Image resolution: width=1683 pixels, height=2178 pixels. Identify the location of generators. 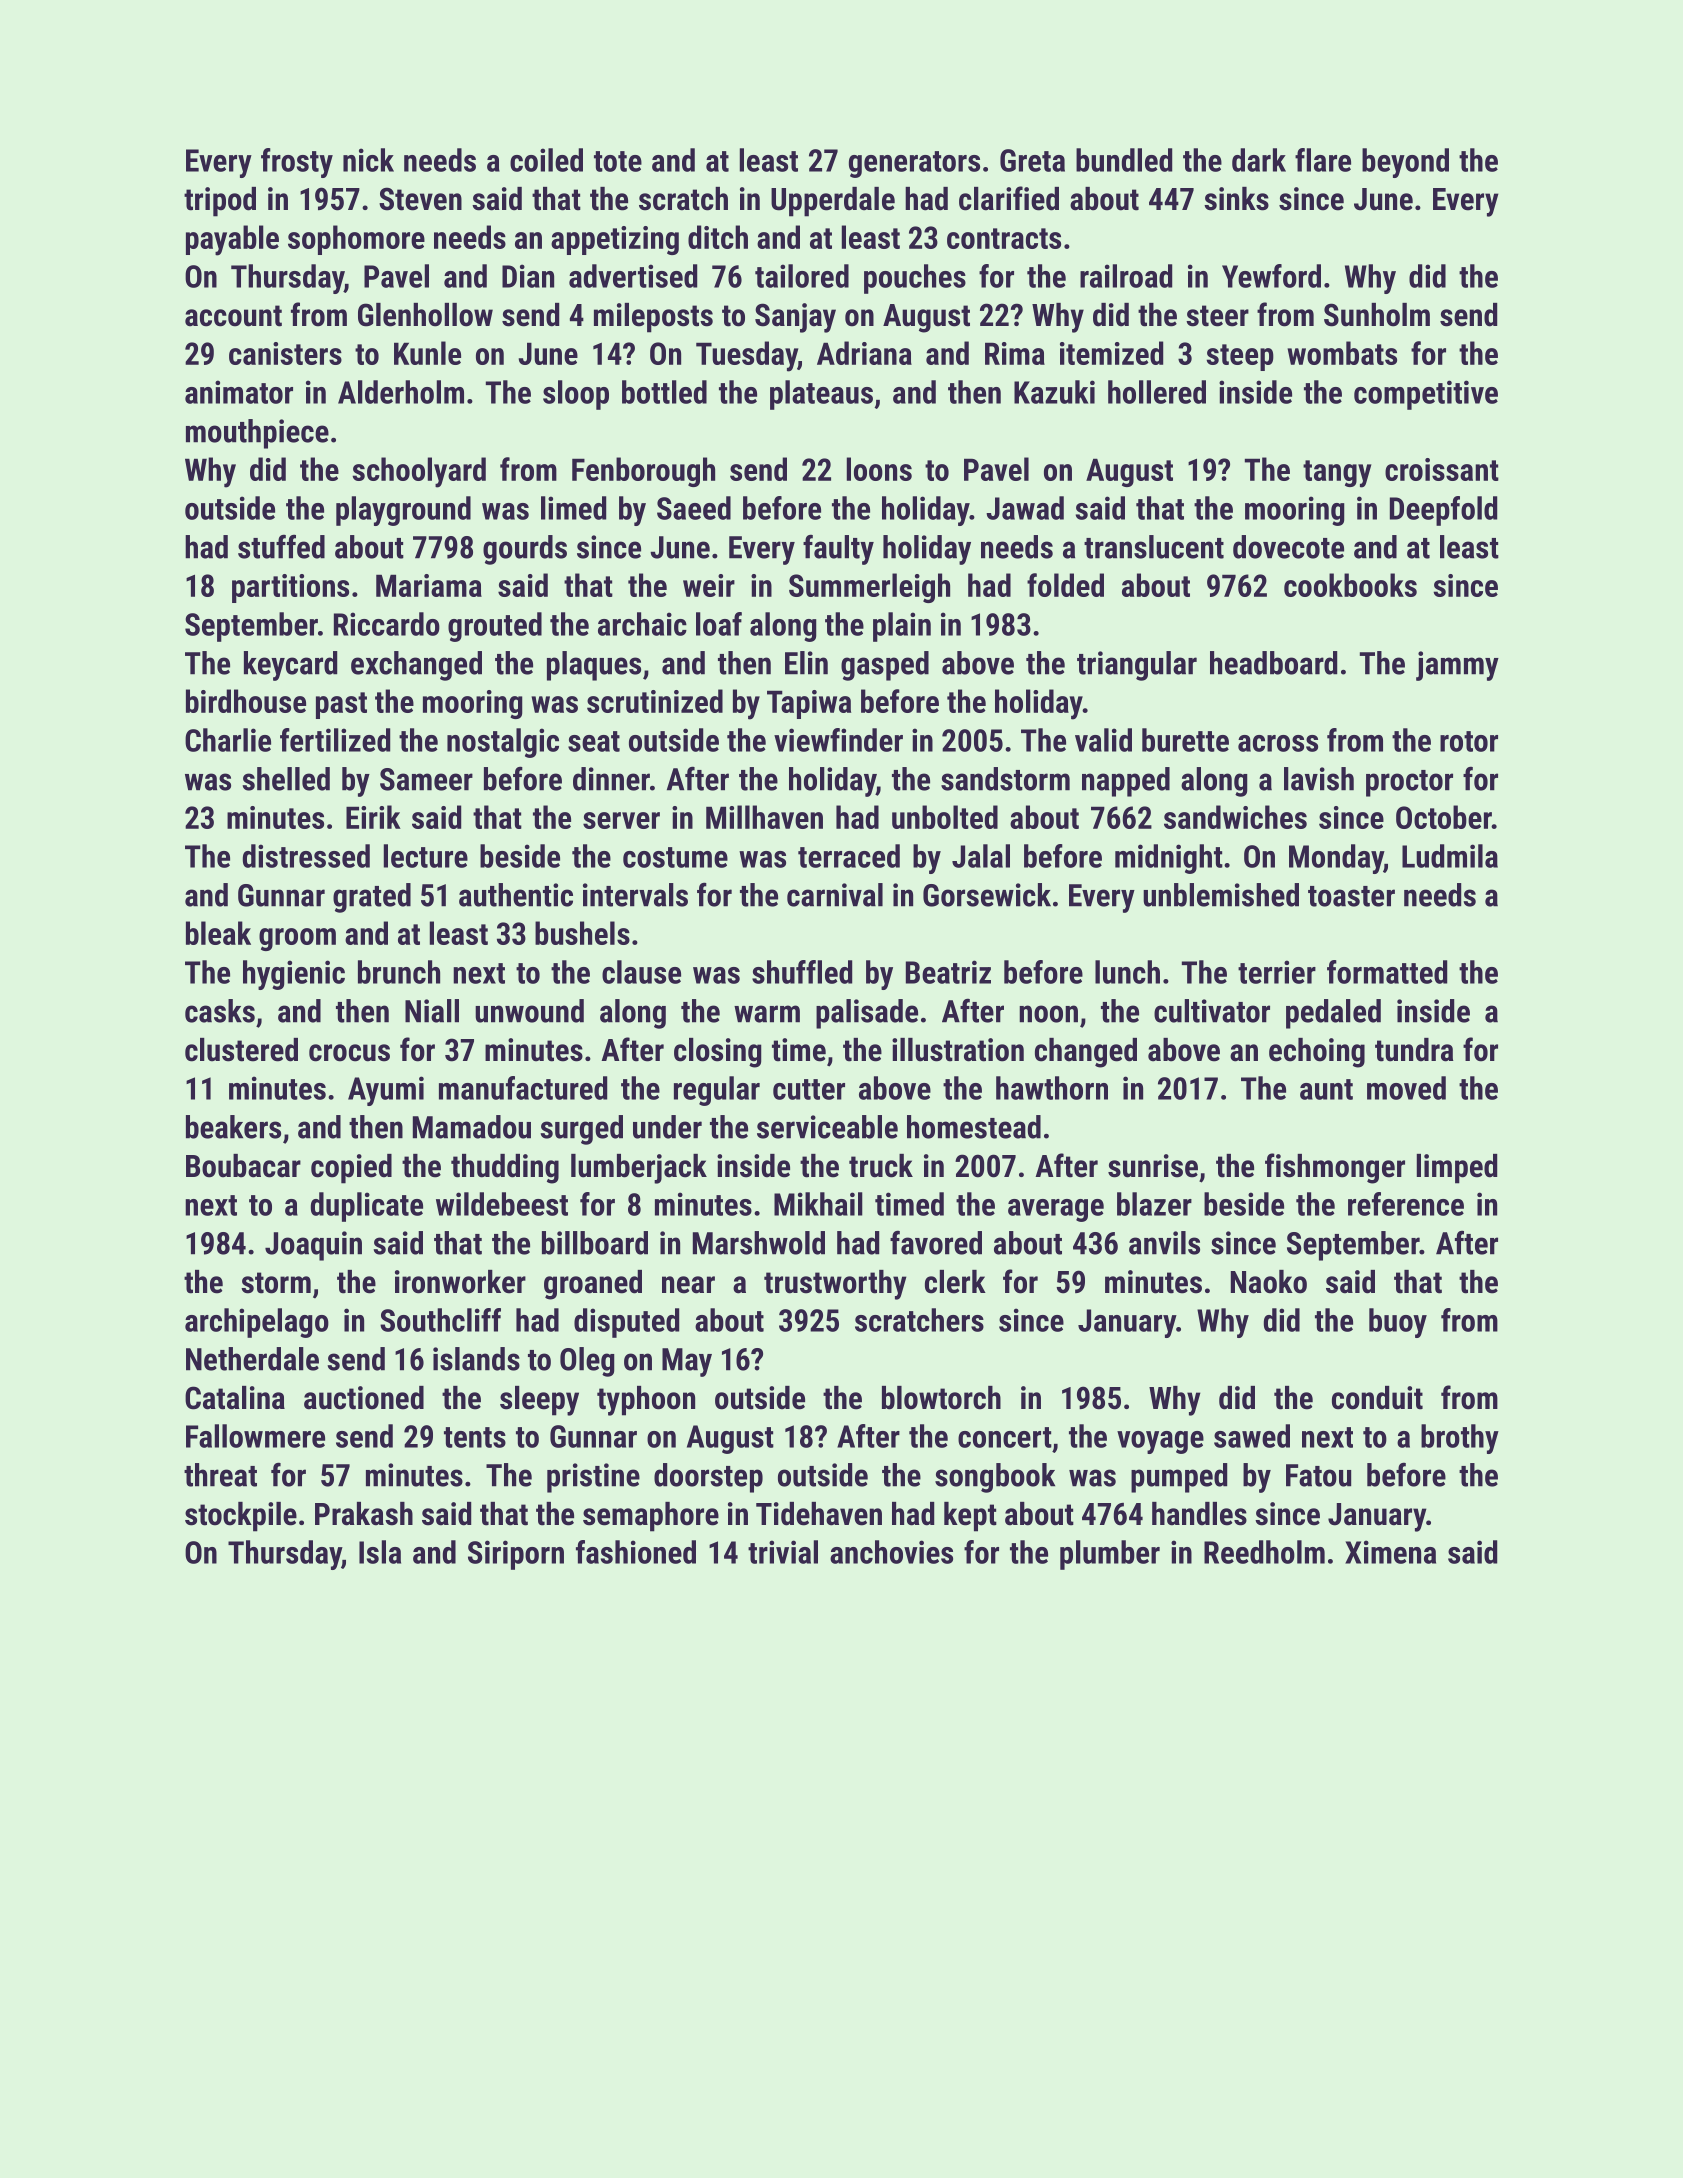
(914, 164).
